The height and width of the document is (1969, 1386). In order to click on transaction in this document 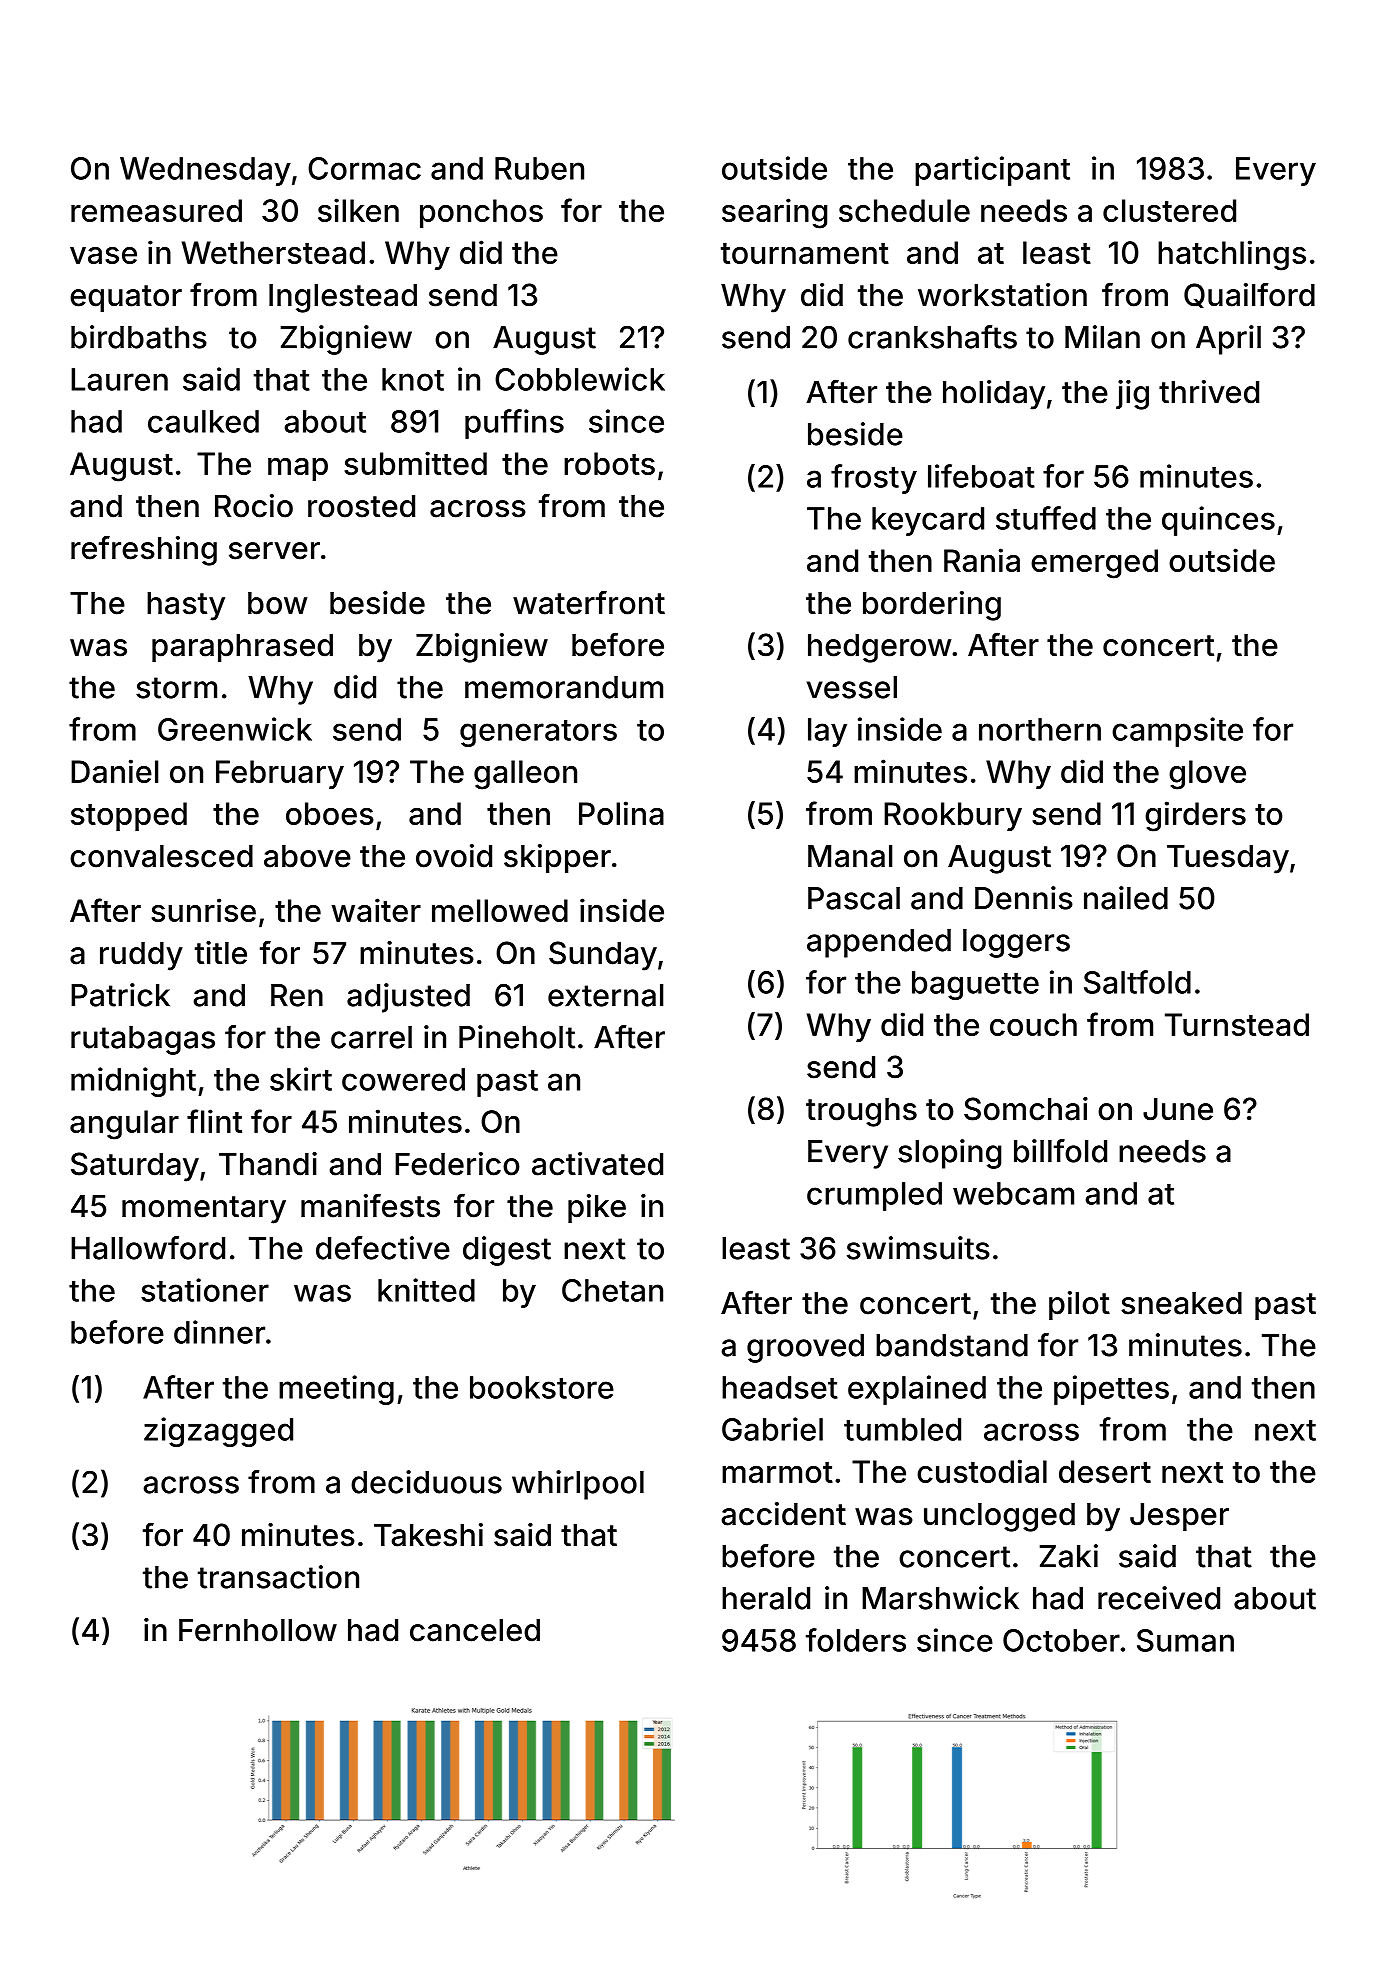, I will do `click(278, 1577)`.
